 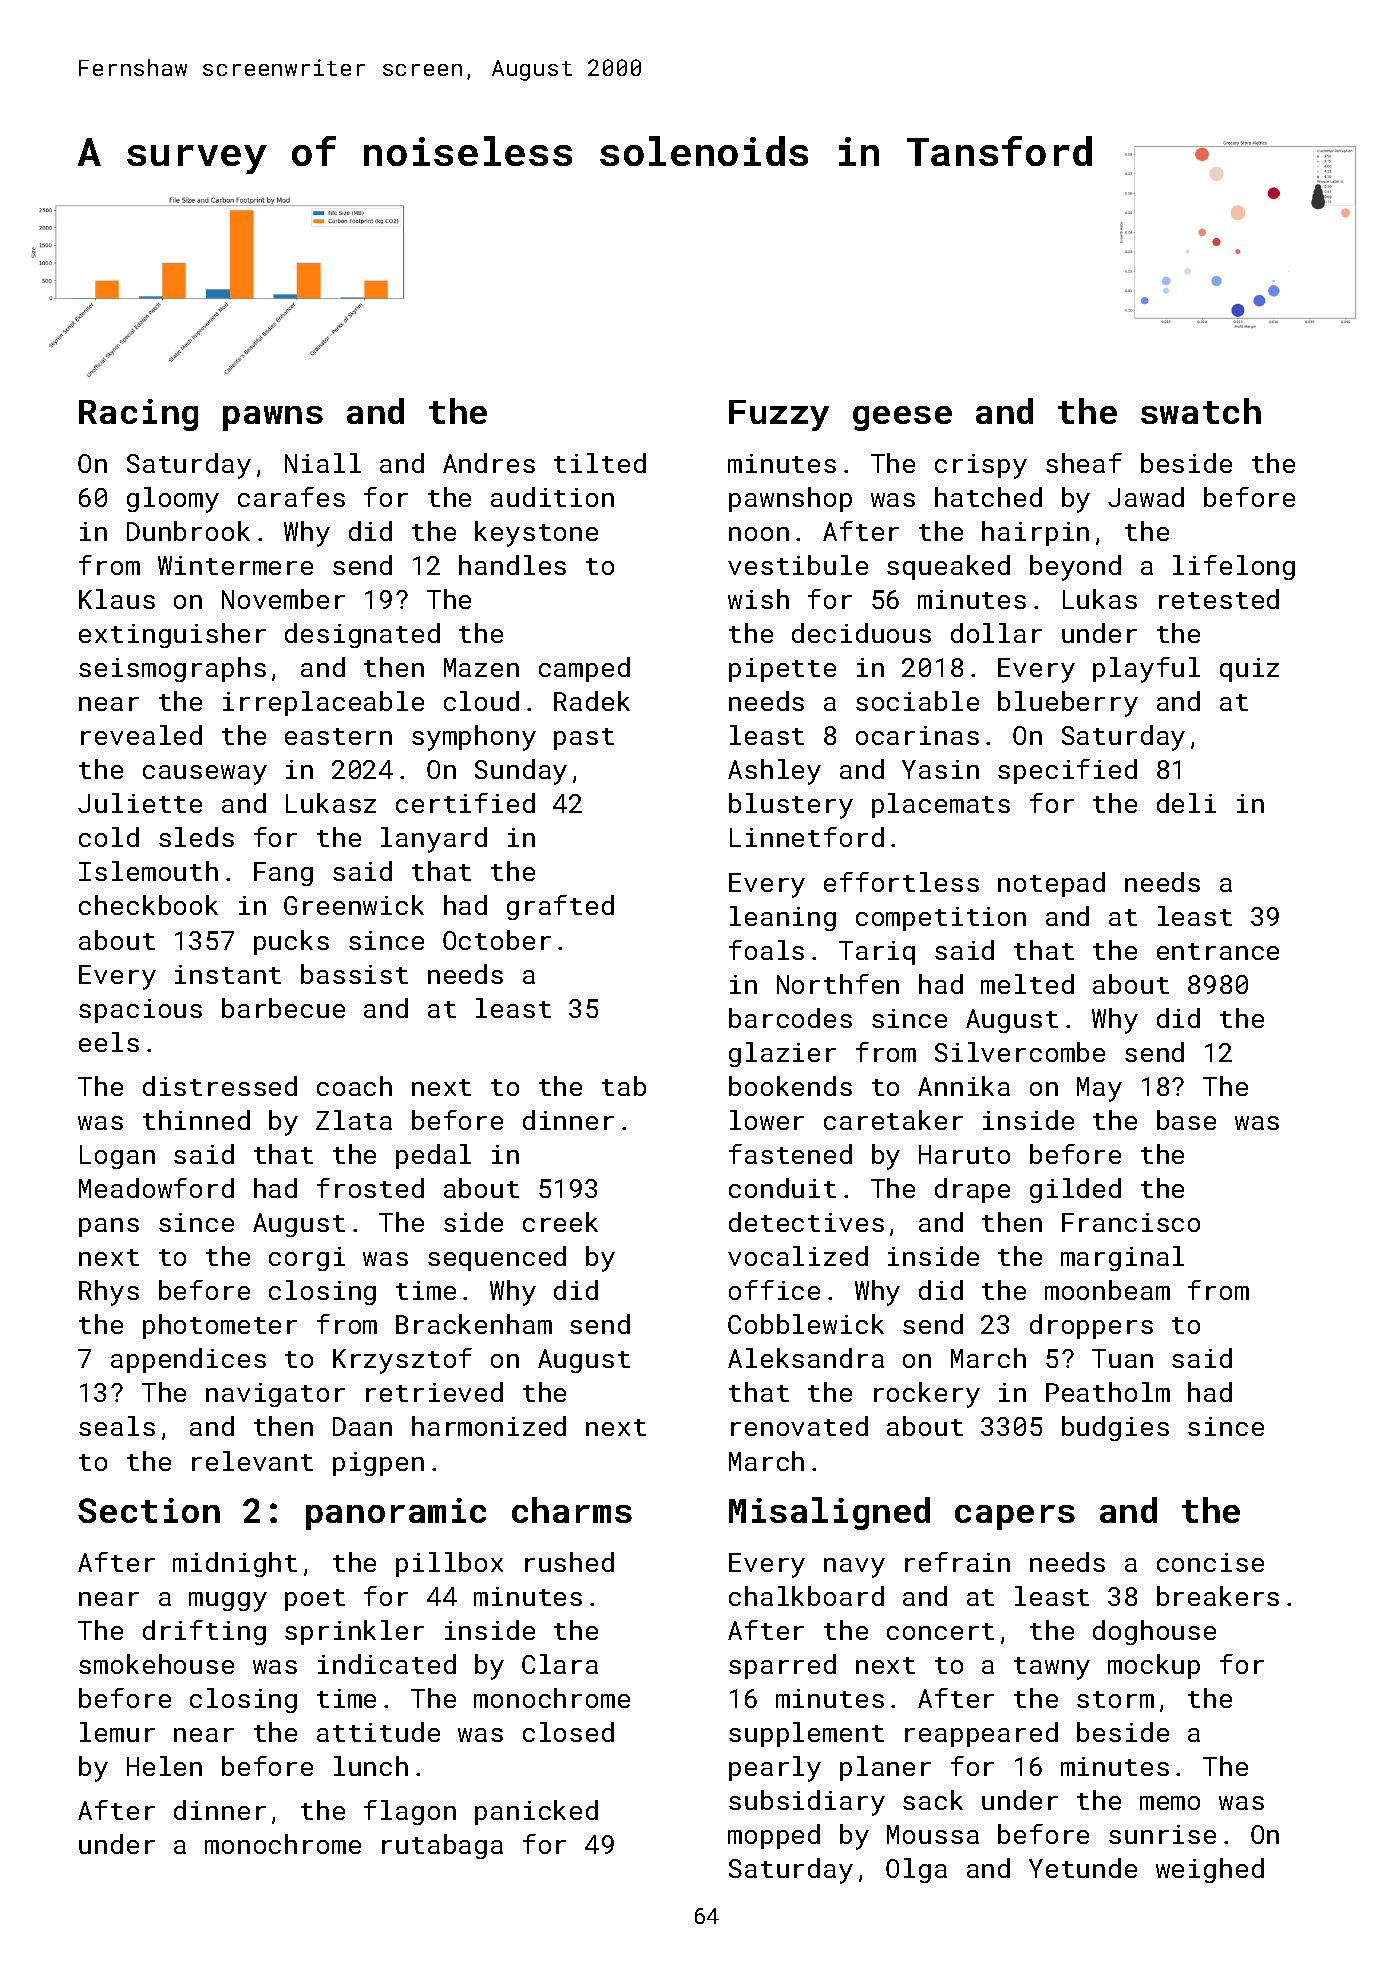 I want to click on base, so click(x=1186, y=1120).
